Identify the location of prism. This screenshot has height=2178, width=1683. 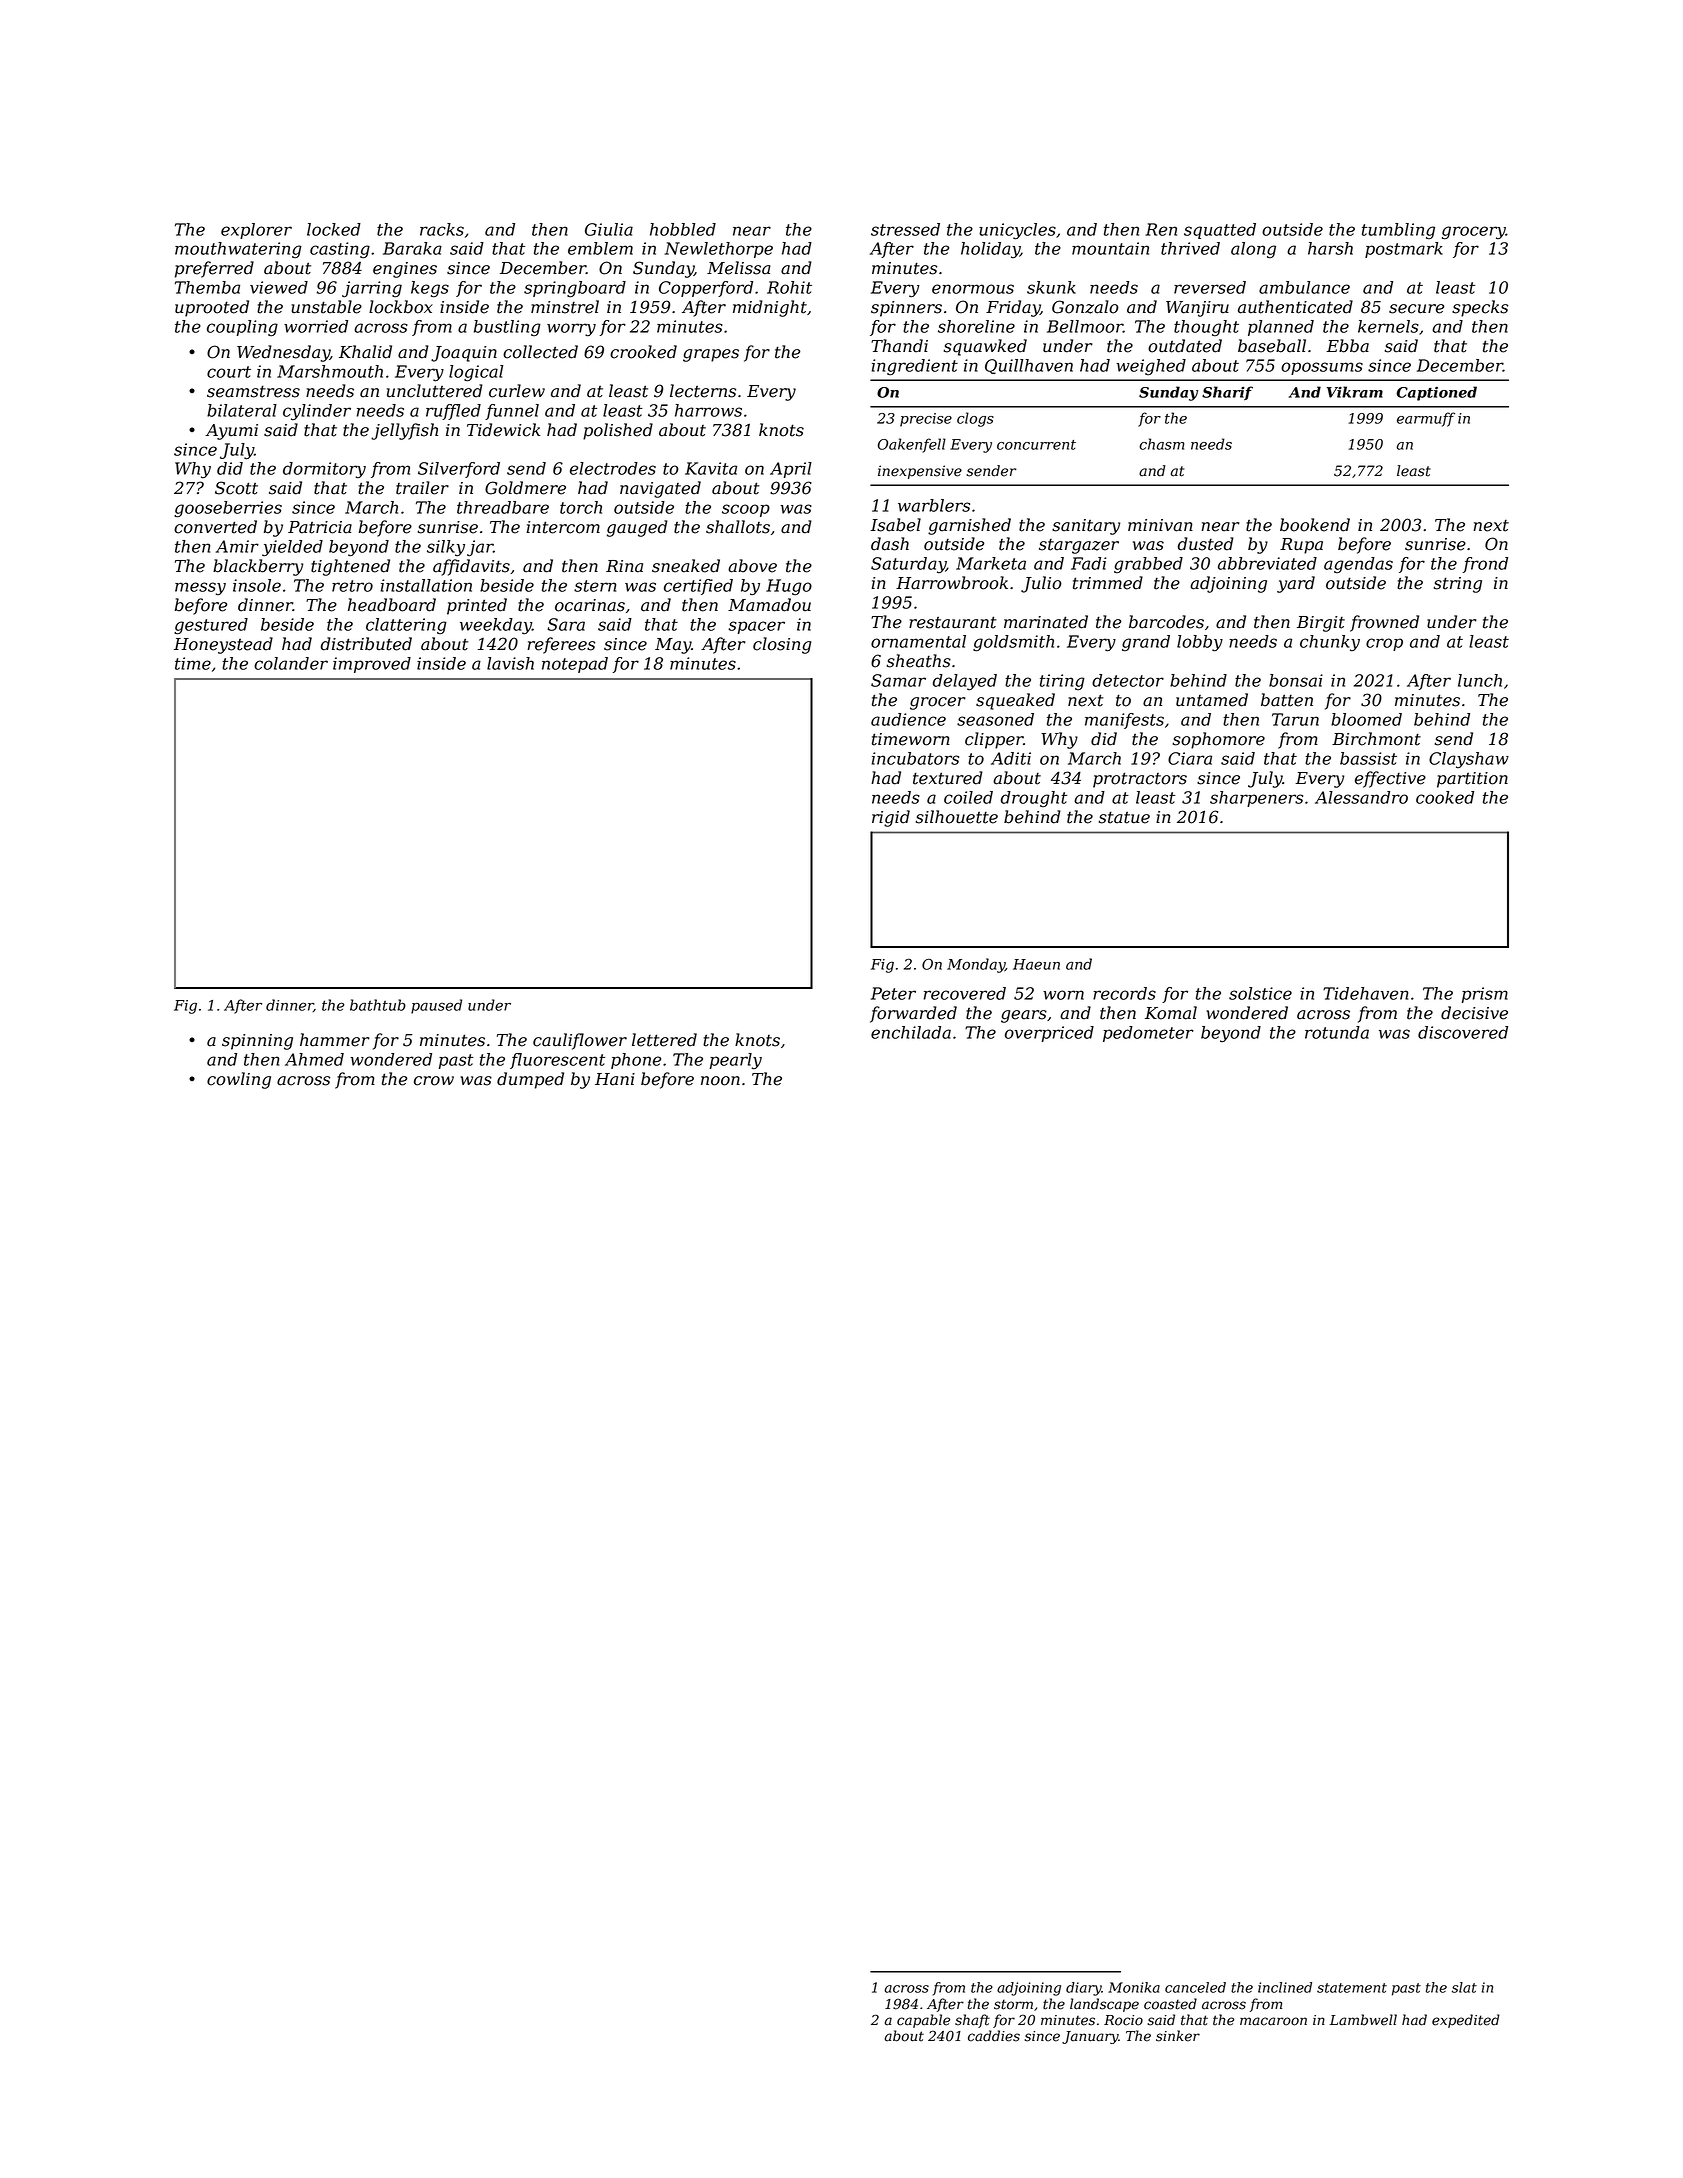
(1485, 995).
